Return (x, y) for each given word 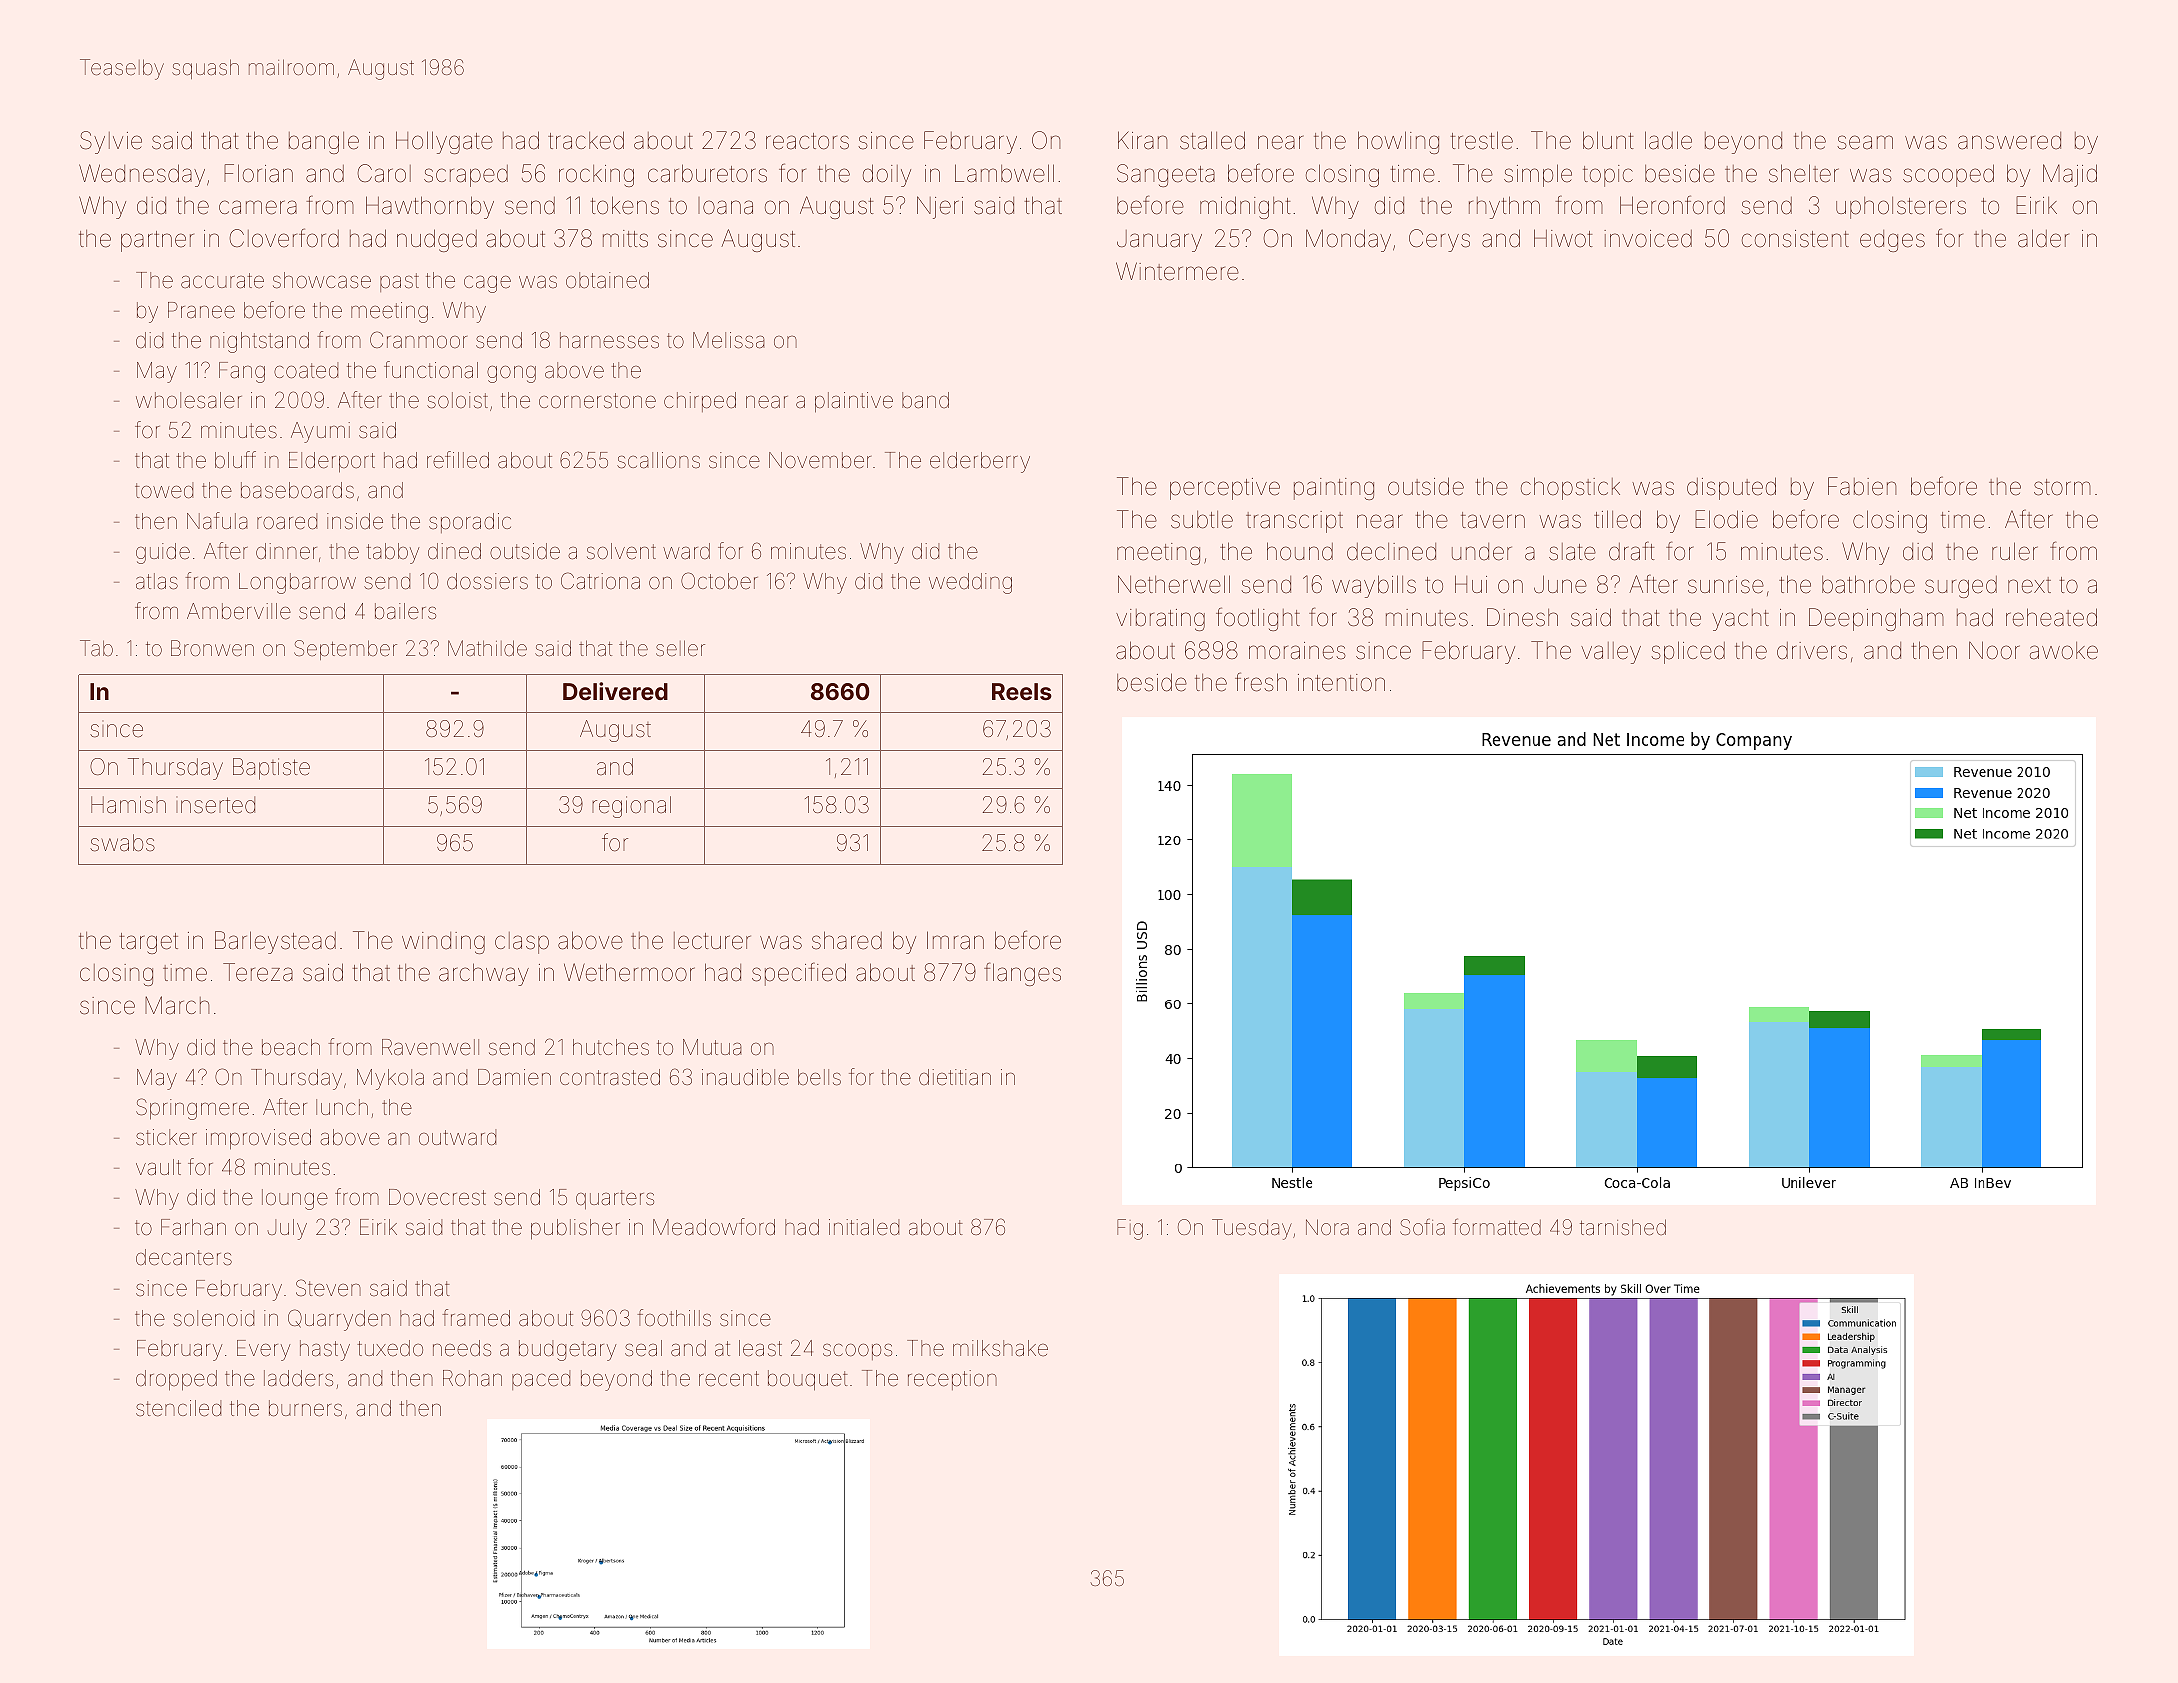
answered (2009, 141)
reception (952, 1380)
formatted (1497, 1226)
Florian (258, 173)
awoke (2064, 651)
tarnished (1623, 1227)
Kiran (1142, 140)
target (148, 943)
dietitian (955, 1077)
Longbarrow (297, 583)
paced (541, 1380)
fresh (1261, 682)
